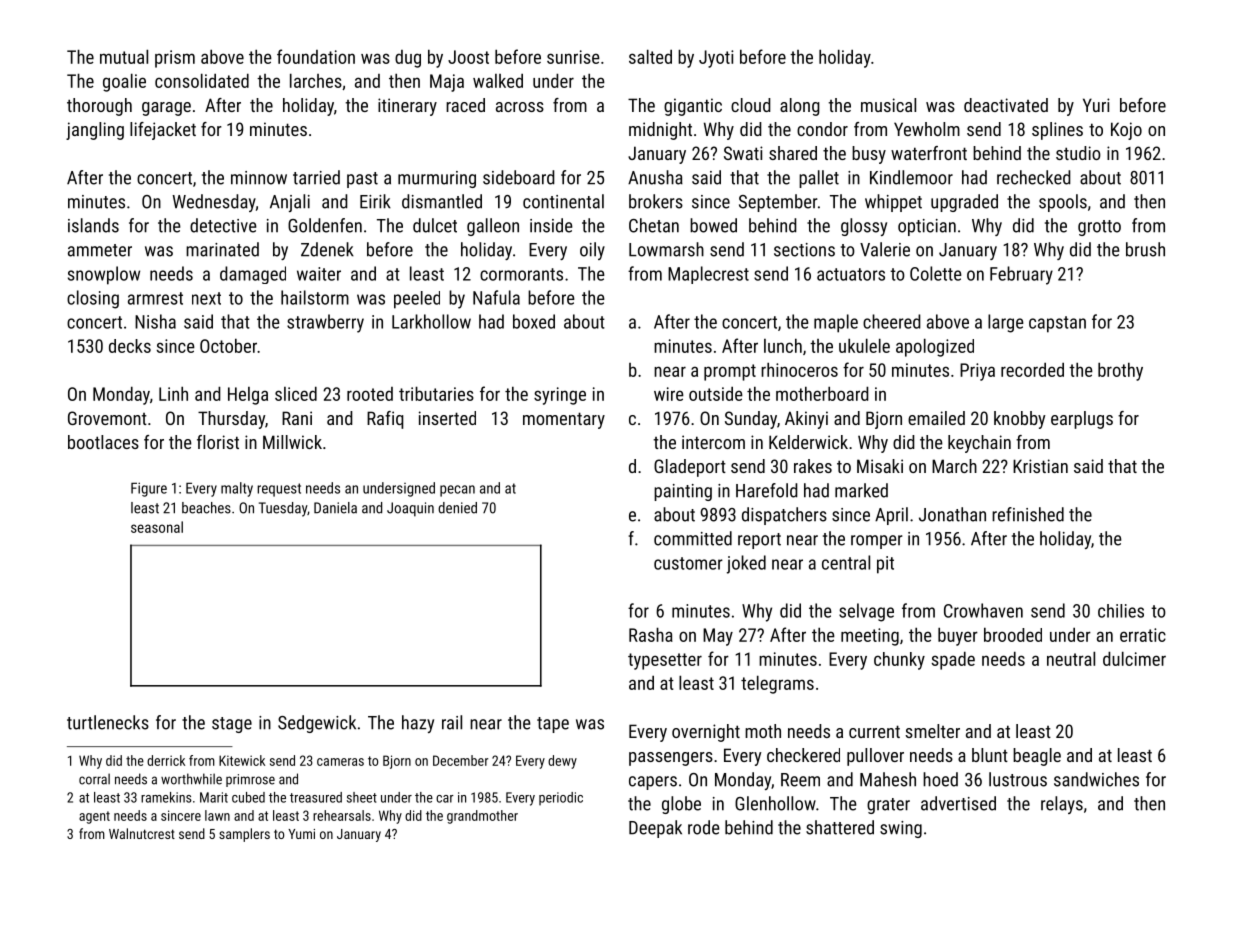  Describe the element at coordinates (100, 250) in the screenshot. I see `ammeter` at that location.
